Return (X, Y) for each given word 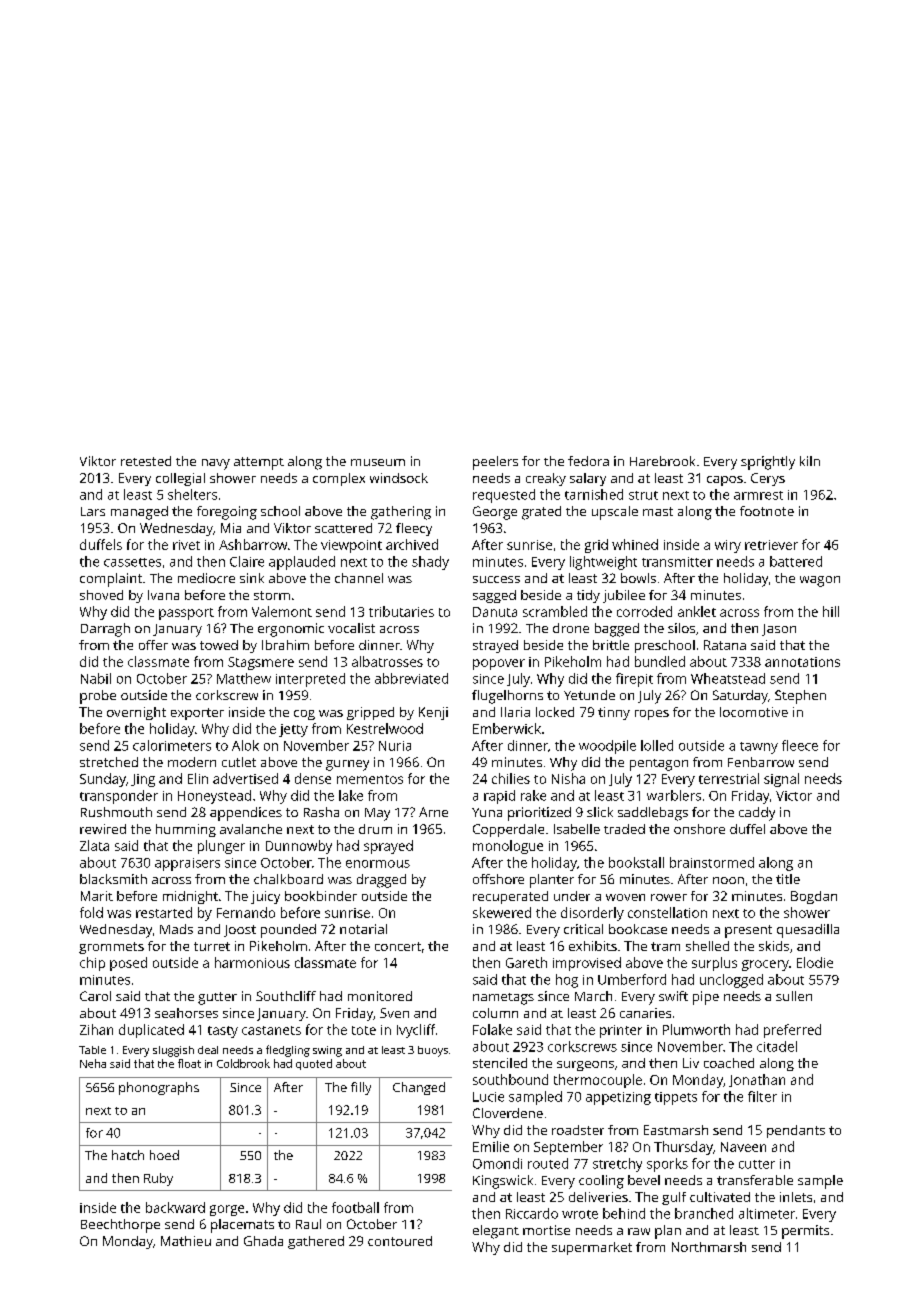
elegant (496, 1232)
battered (796, 561)
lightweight (603, 563)
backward (175, 1207)
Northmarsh (709, 1247)
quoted (314, 1064)
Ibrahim (285, 645)
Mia (231, 528)
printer (621, 1031)
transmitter (677, 562)
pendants (796, 1131)
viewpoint (351, 546)
